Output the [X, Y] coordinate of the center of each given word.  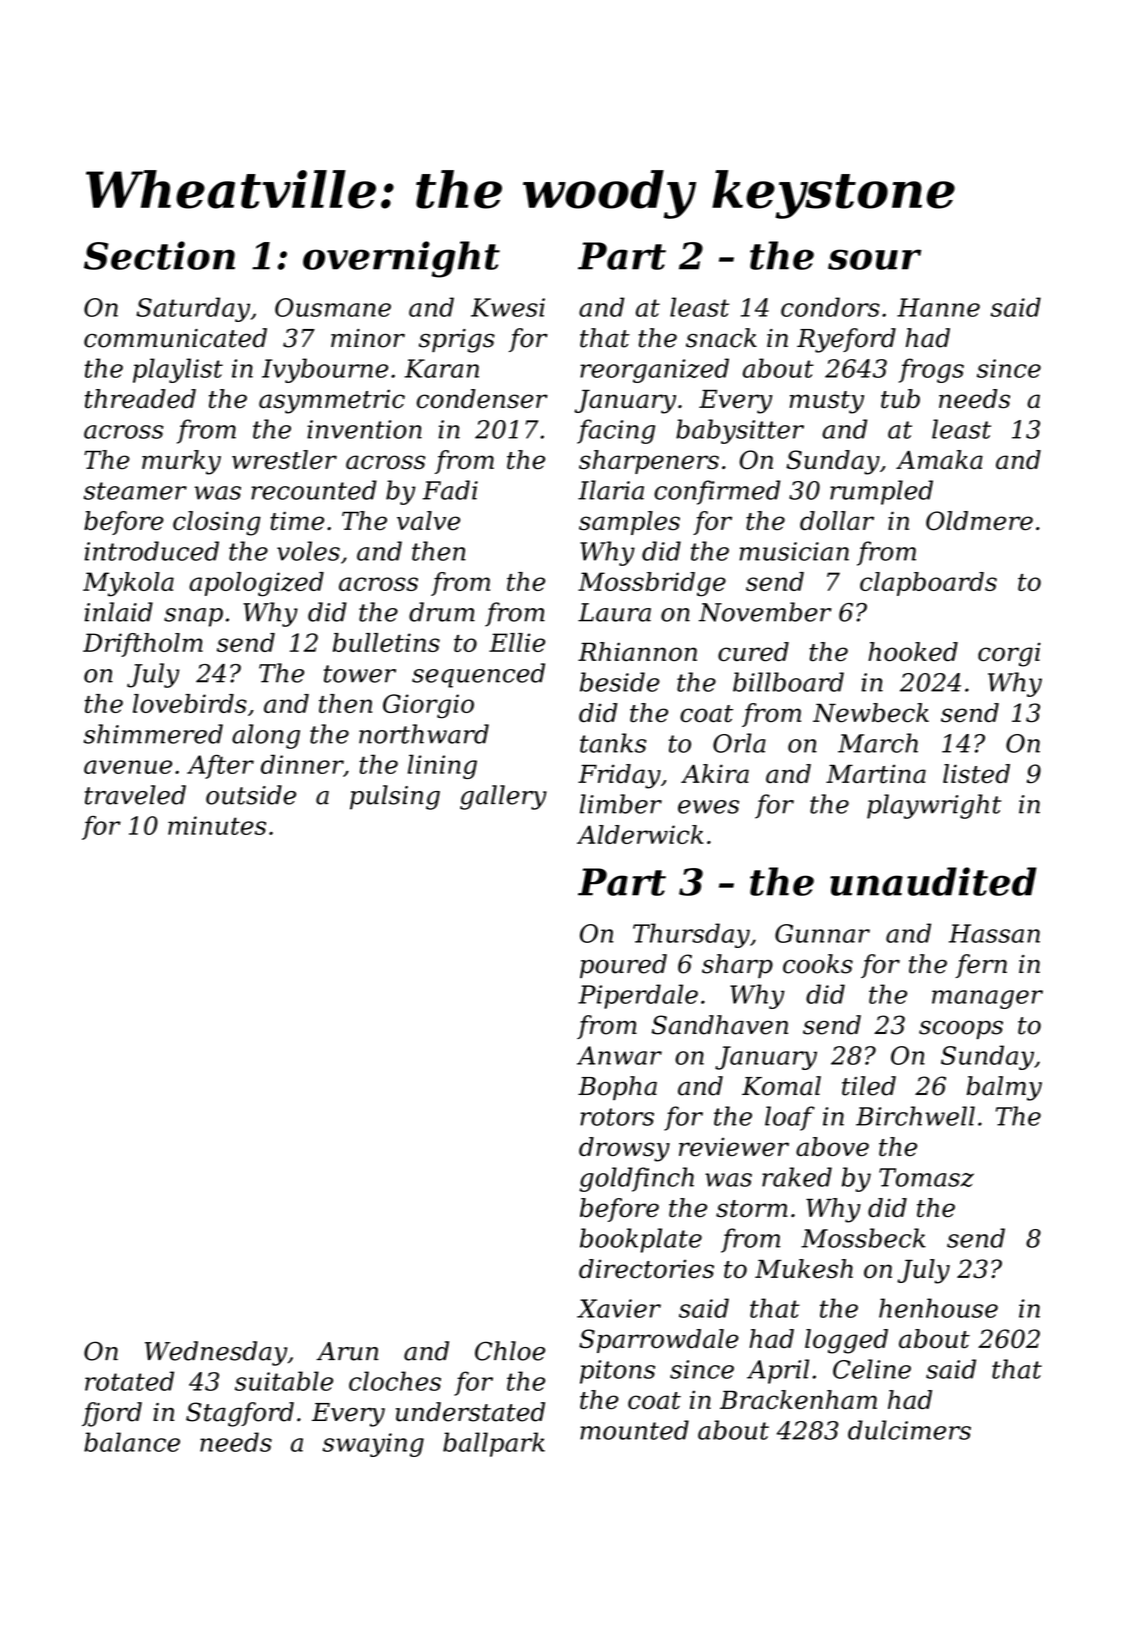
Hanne [938, 307]
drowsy [624, 1149]
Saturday [193, 309]
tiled [869, 1086]
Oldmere [979, 521]
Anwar [619, 1055]
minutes [217, 825]
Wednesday [216, 1353]
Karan [442, 368]
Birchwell [915, 1116]
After [220, 767]
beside [620, 682]
